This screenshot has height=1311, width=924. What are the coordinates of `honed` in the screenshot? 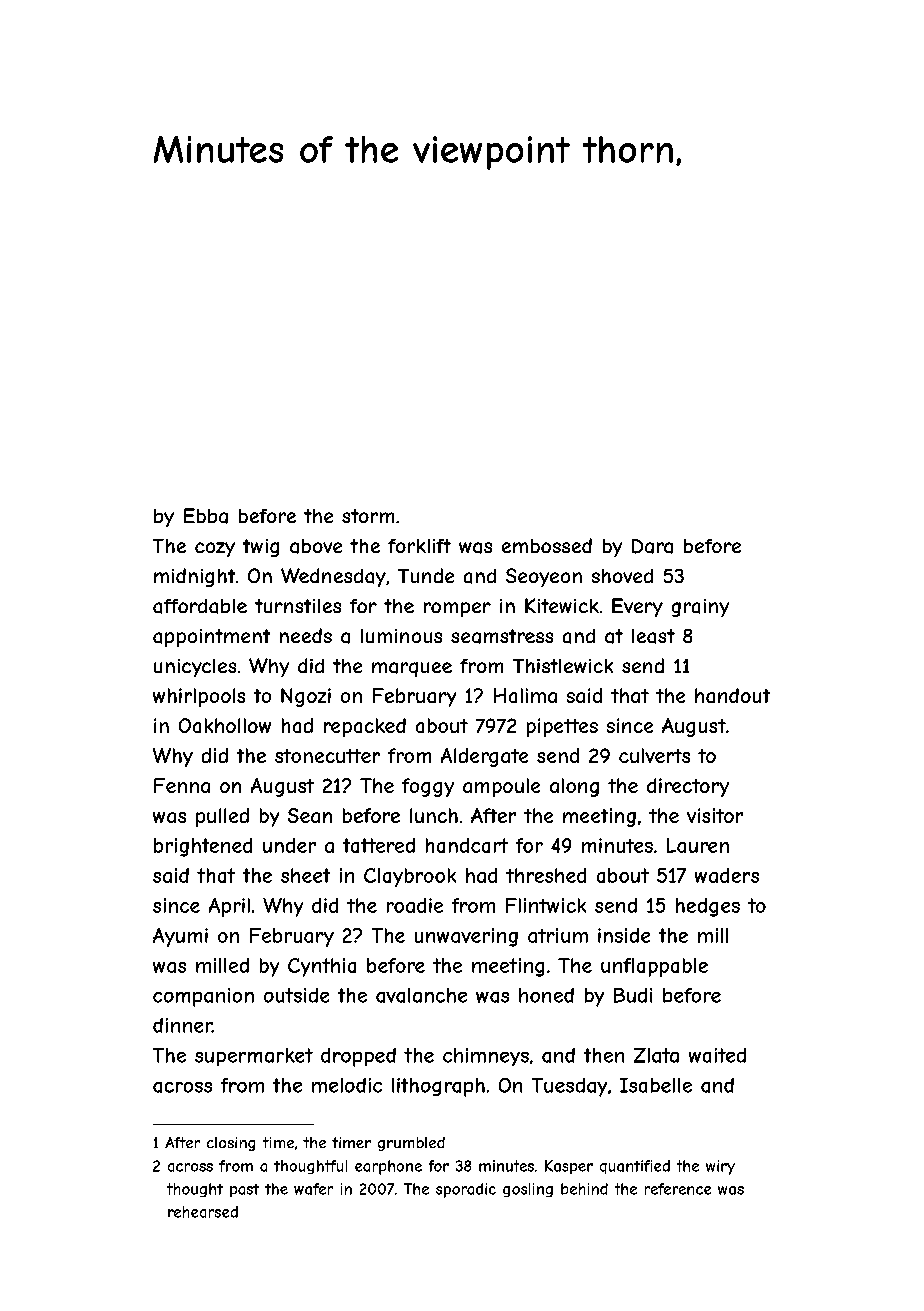 It's located at (546, 995).
